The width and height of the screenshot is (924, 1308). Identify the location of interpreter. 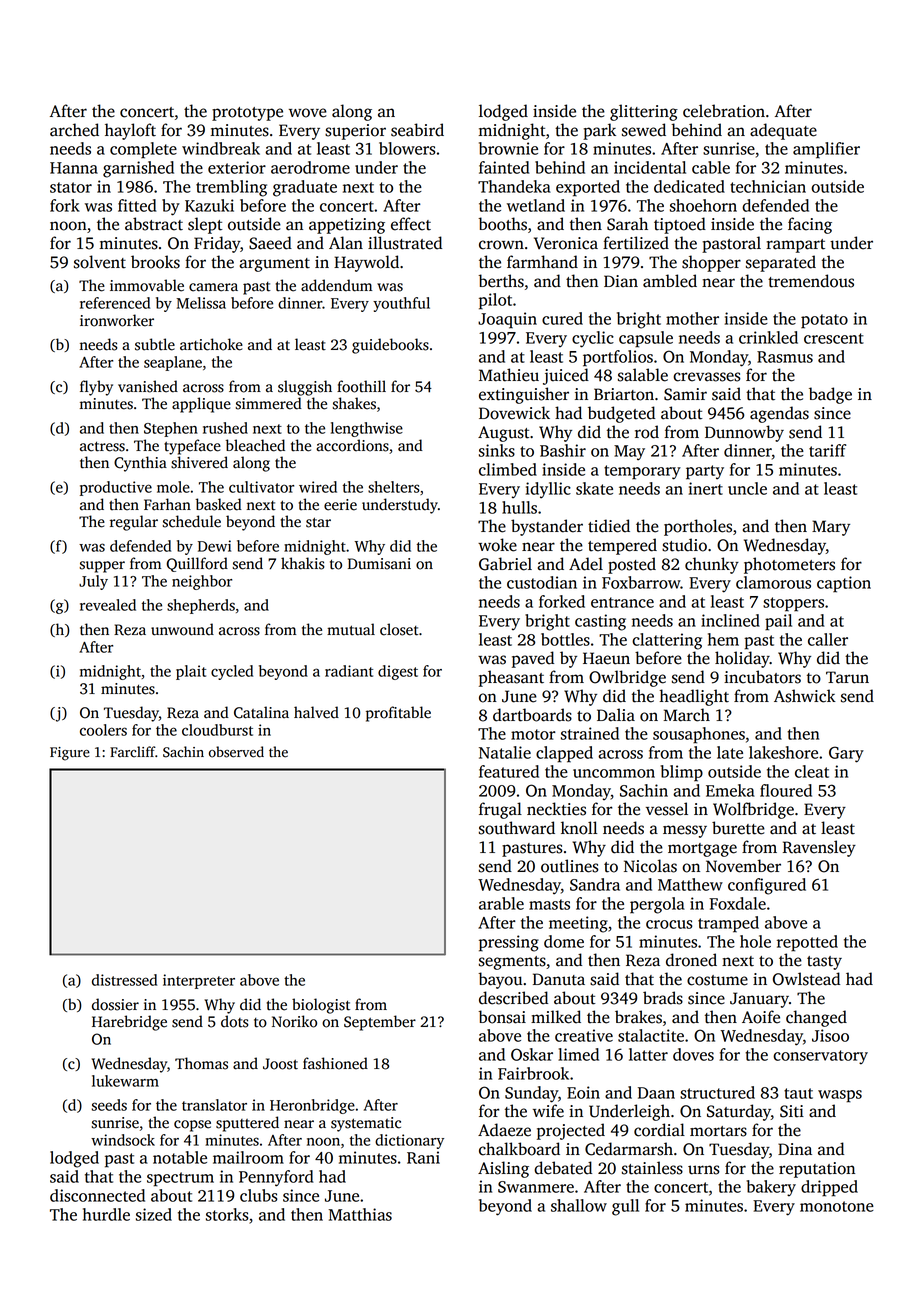
(199, 981).
